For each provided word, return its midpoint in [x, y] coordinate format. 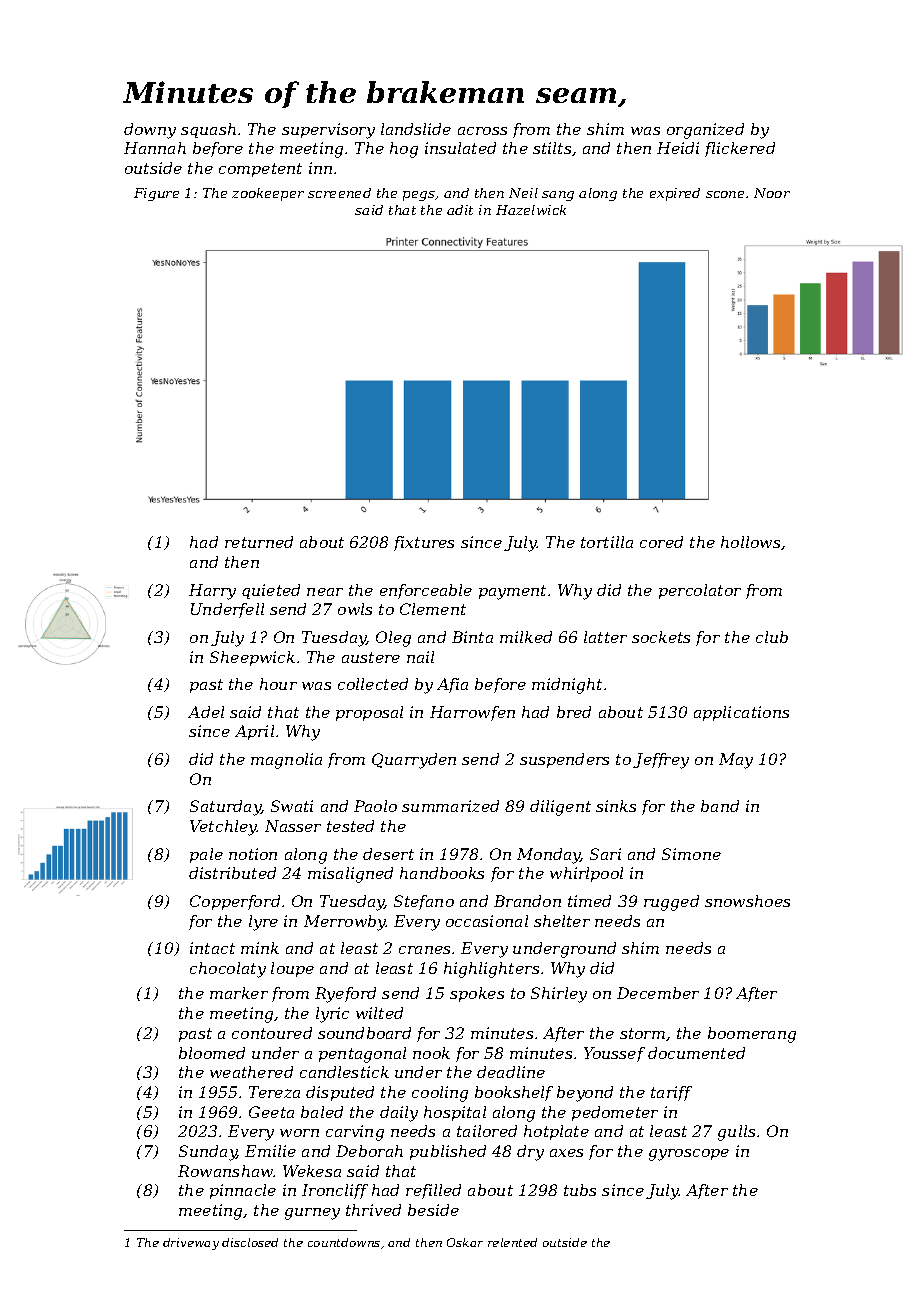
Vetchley [223, 828]
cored [661, 542]
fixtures [424, 543]
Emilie [270, 1151]
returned [259, 542]
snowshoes [747, 901]
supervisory [328, 131]
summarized [450, 806]
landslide [416, 129]
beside [433, 1210]
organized [705, 131]
